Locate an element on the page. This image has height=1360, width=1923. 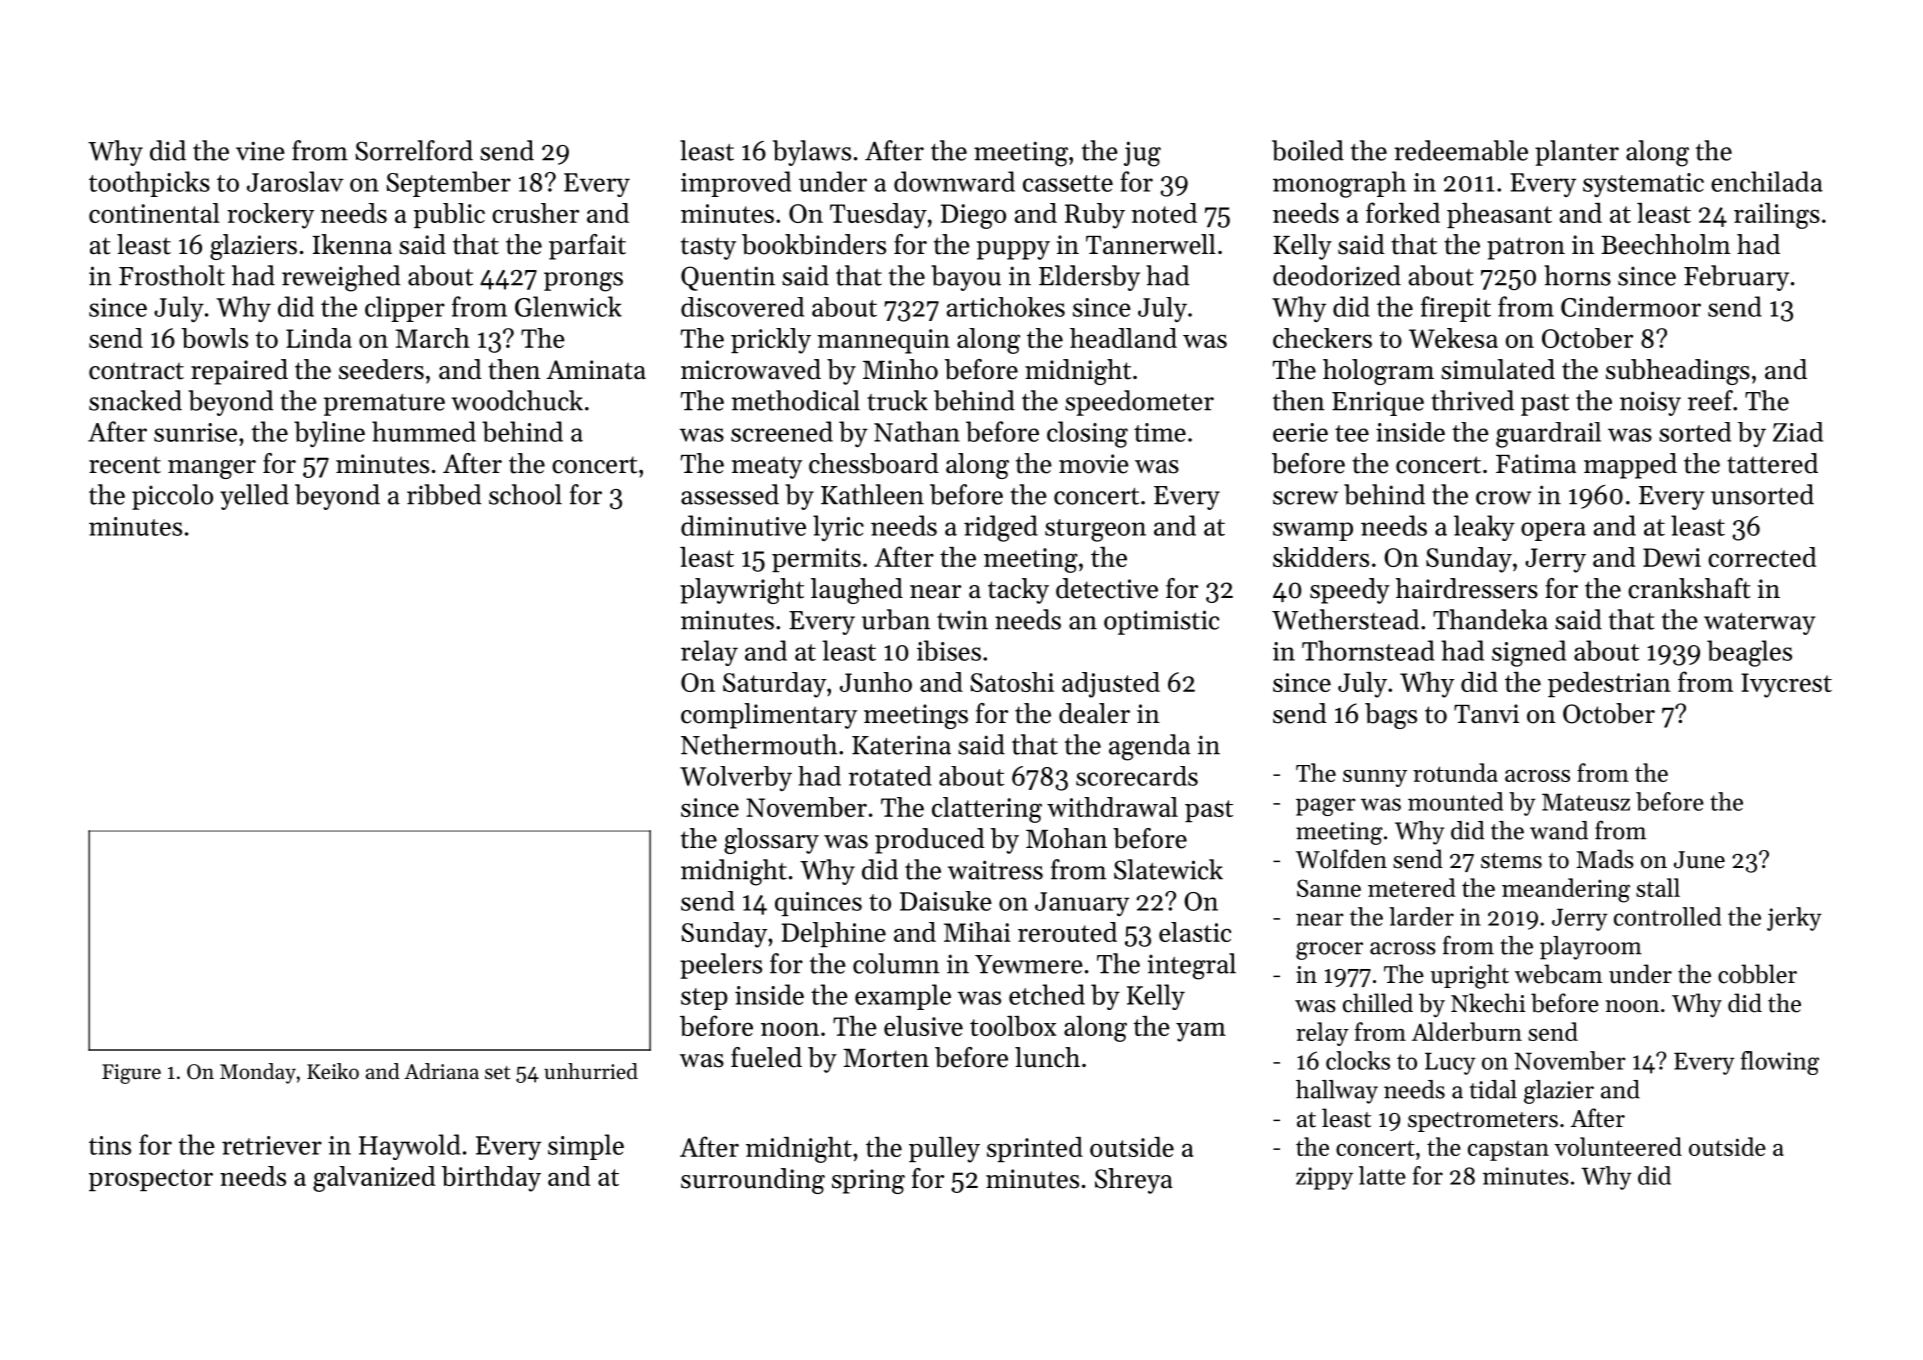
playwright is located at coordinates (742, 591).
